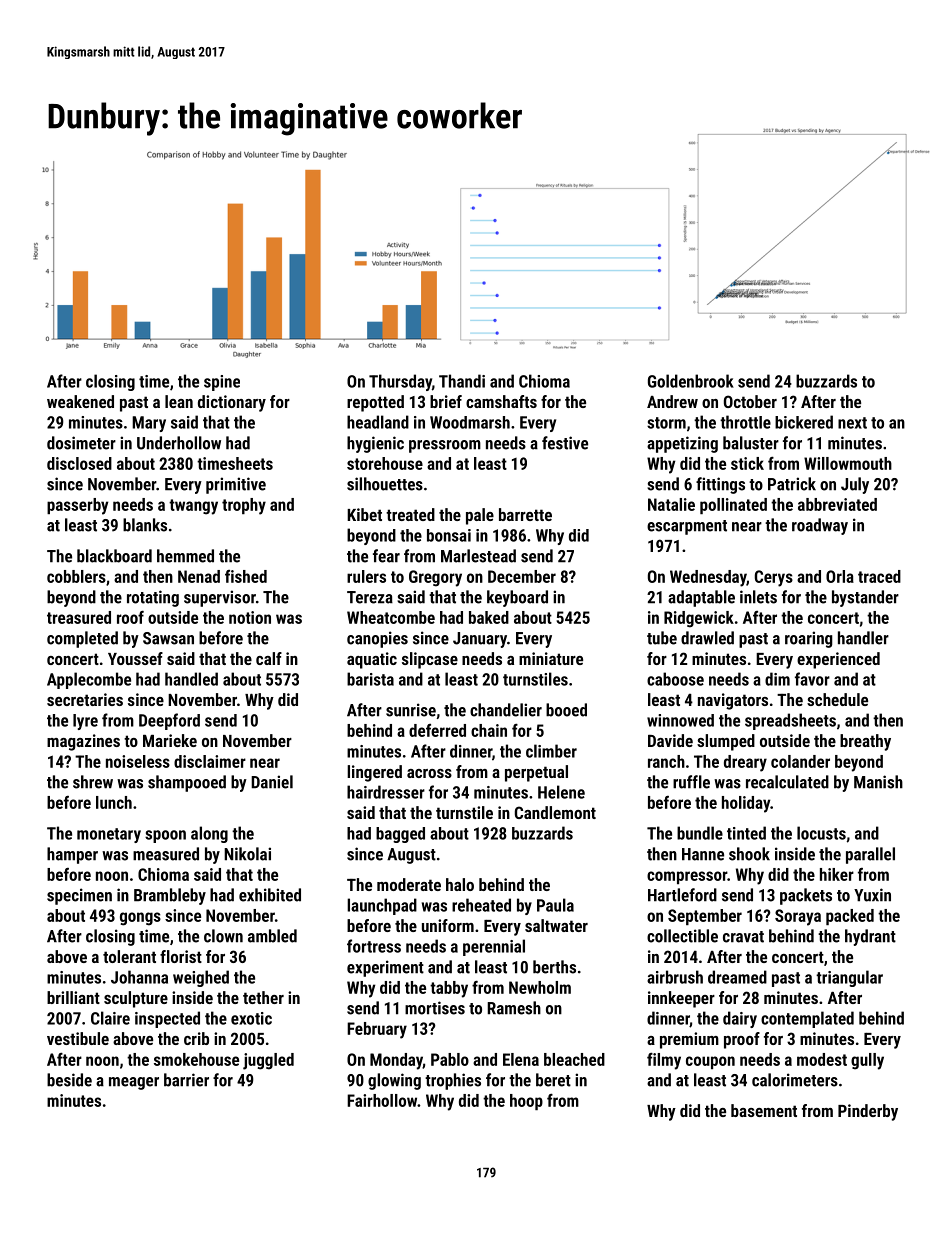 The image size is (952, 1233). I want to click on cravat, so click(743, 937).
